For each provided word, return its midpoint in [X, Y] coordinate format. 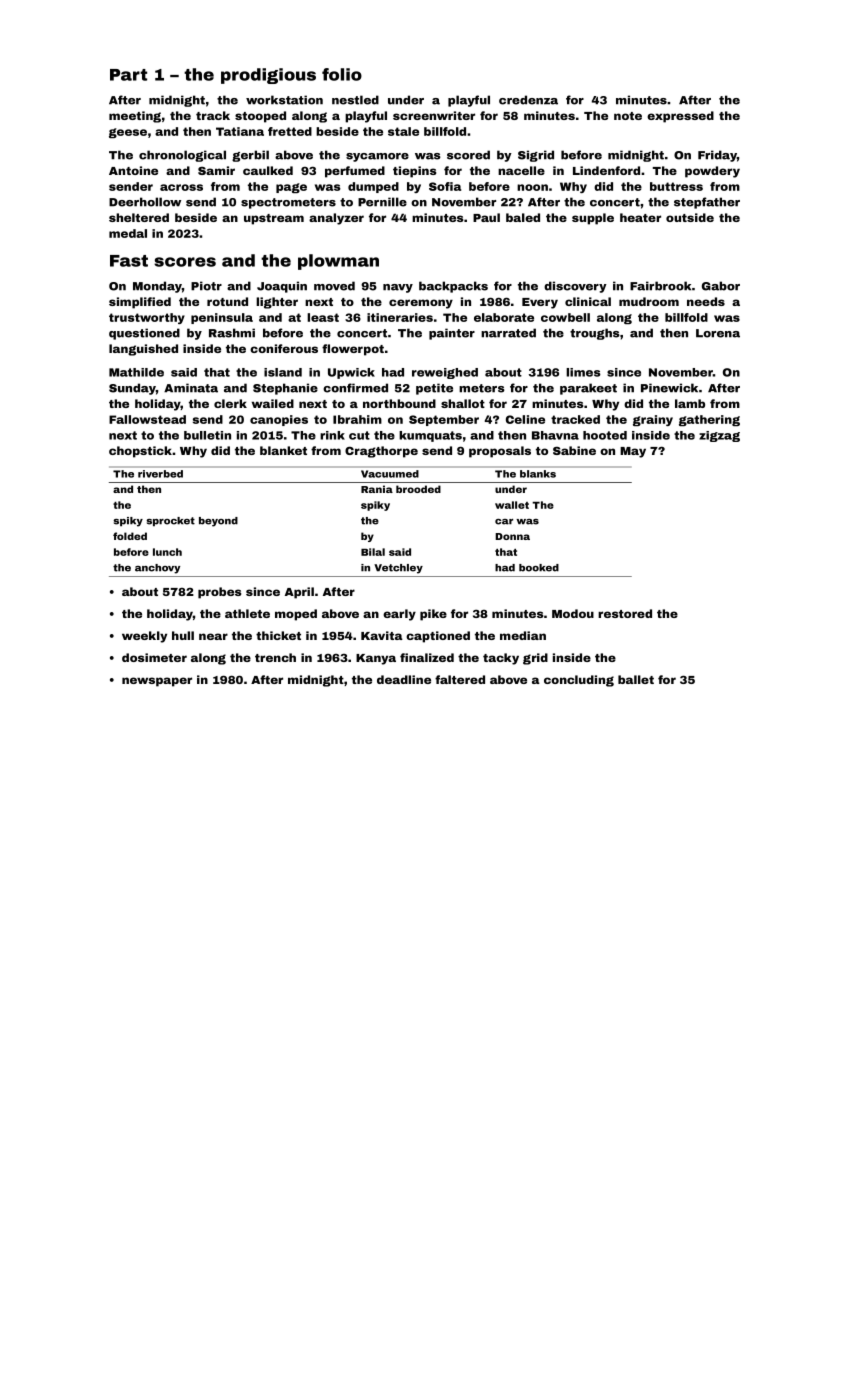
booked [539, 568]
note [628, 116]
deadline [404, 679]
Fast [129, 261]
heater [640, 217]
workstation [284, 100]
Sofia [445, 186]
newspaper [157, 682]
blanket [283, 450]
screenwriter [434, 115]
